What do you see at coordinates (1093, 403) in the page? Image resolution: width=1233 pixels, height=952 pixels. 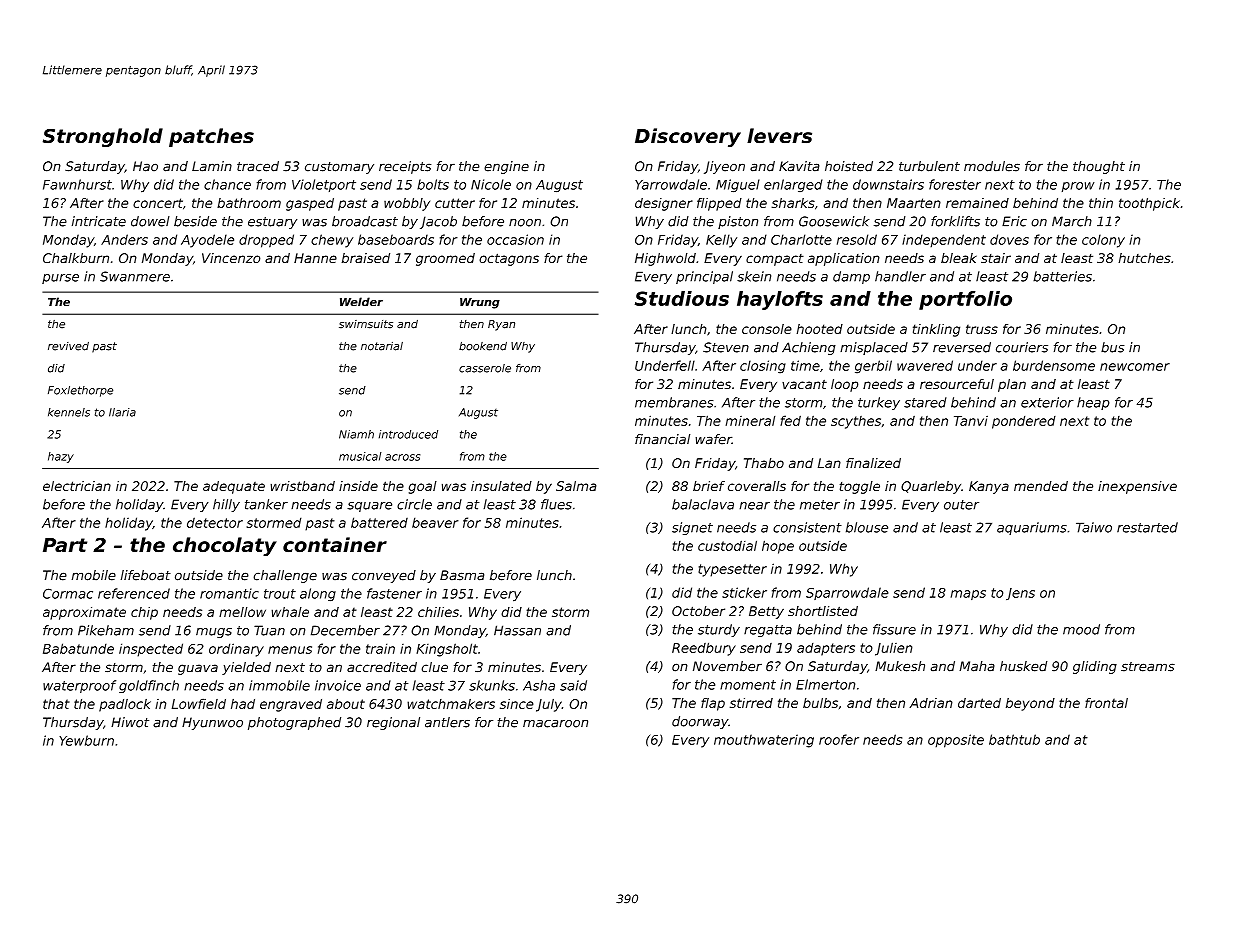 I see `heap` at bounding box center [1093, 403].
